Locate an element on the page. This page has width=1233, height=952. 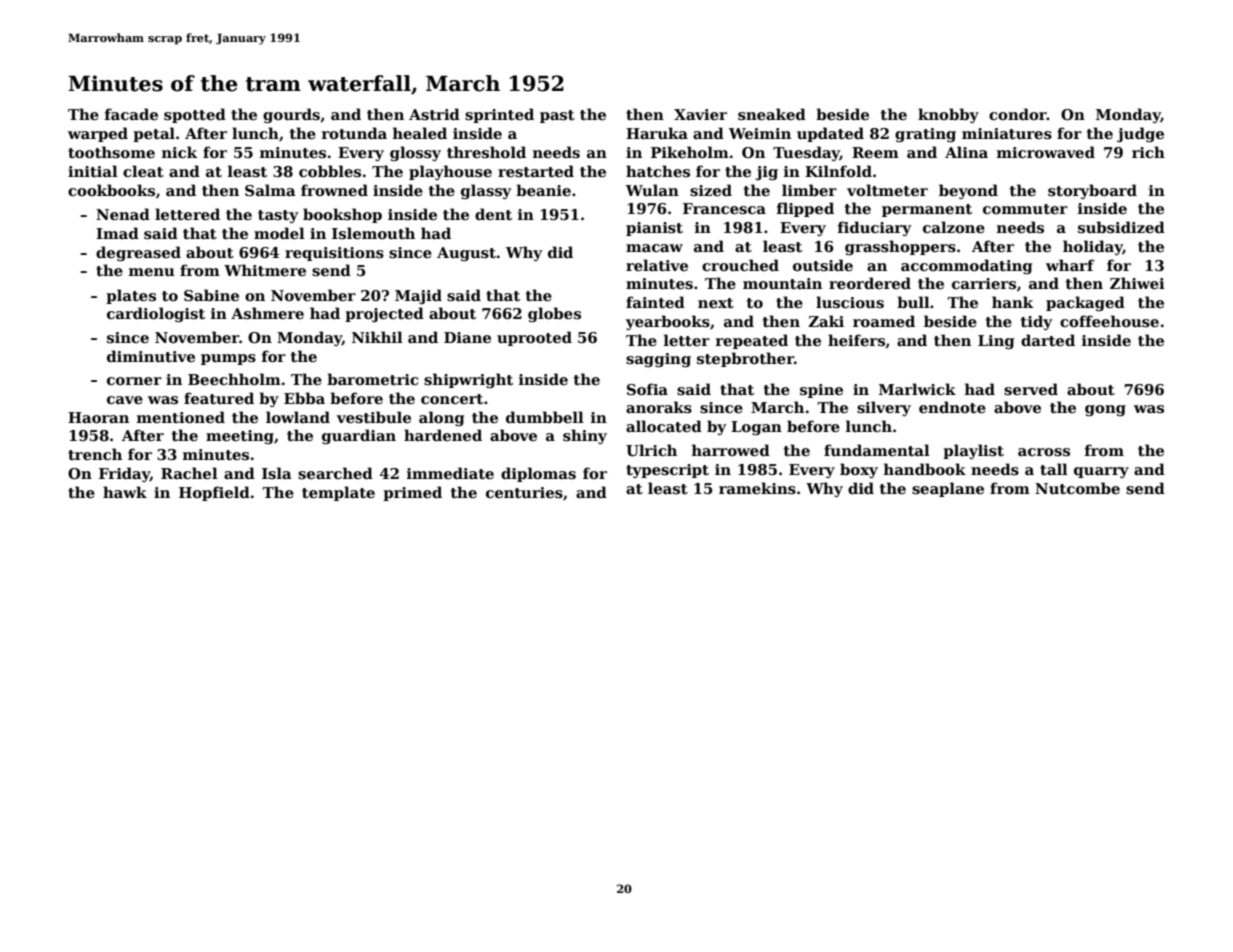
template is located at coordinates (338, 493).
